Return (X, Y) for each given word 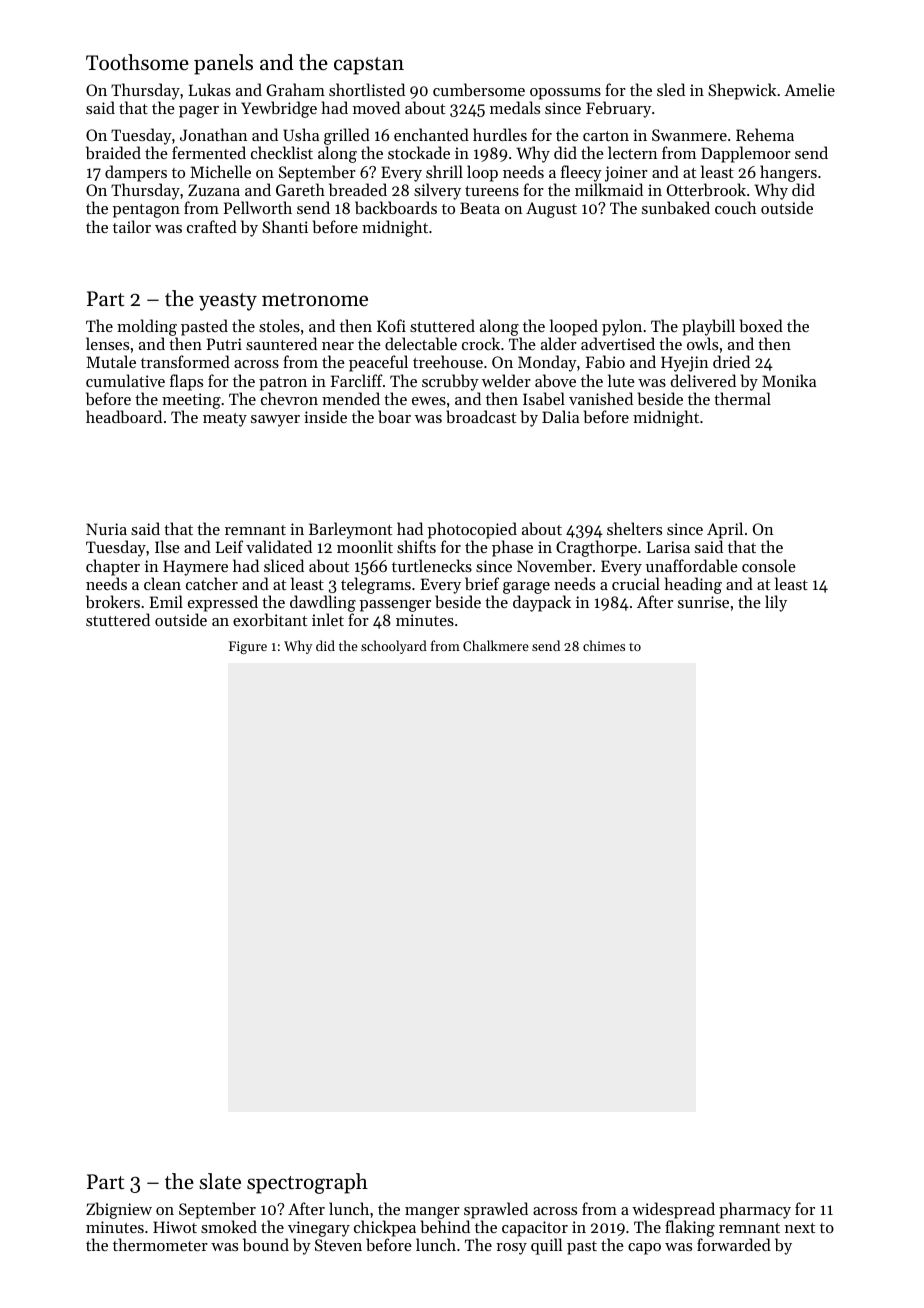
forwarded (734, 1244)
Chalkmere (496, 645)
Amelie (809, 89)
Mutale (111, 361)
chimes (604, 645)
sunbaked (676, 207)
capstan (369, 66)
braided (113, 152)
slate (220, 1181)
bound (266, 1244)
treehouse (448, 361)
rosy (511, 1249)
